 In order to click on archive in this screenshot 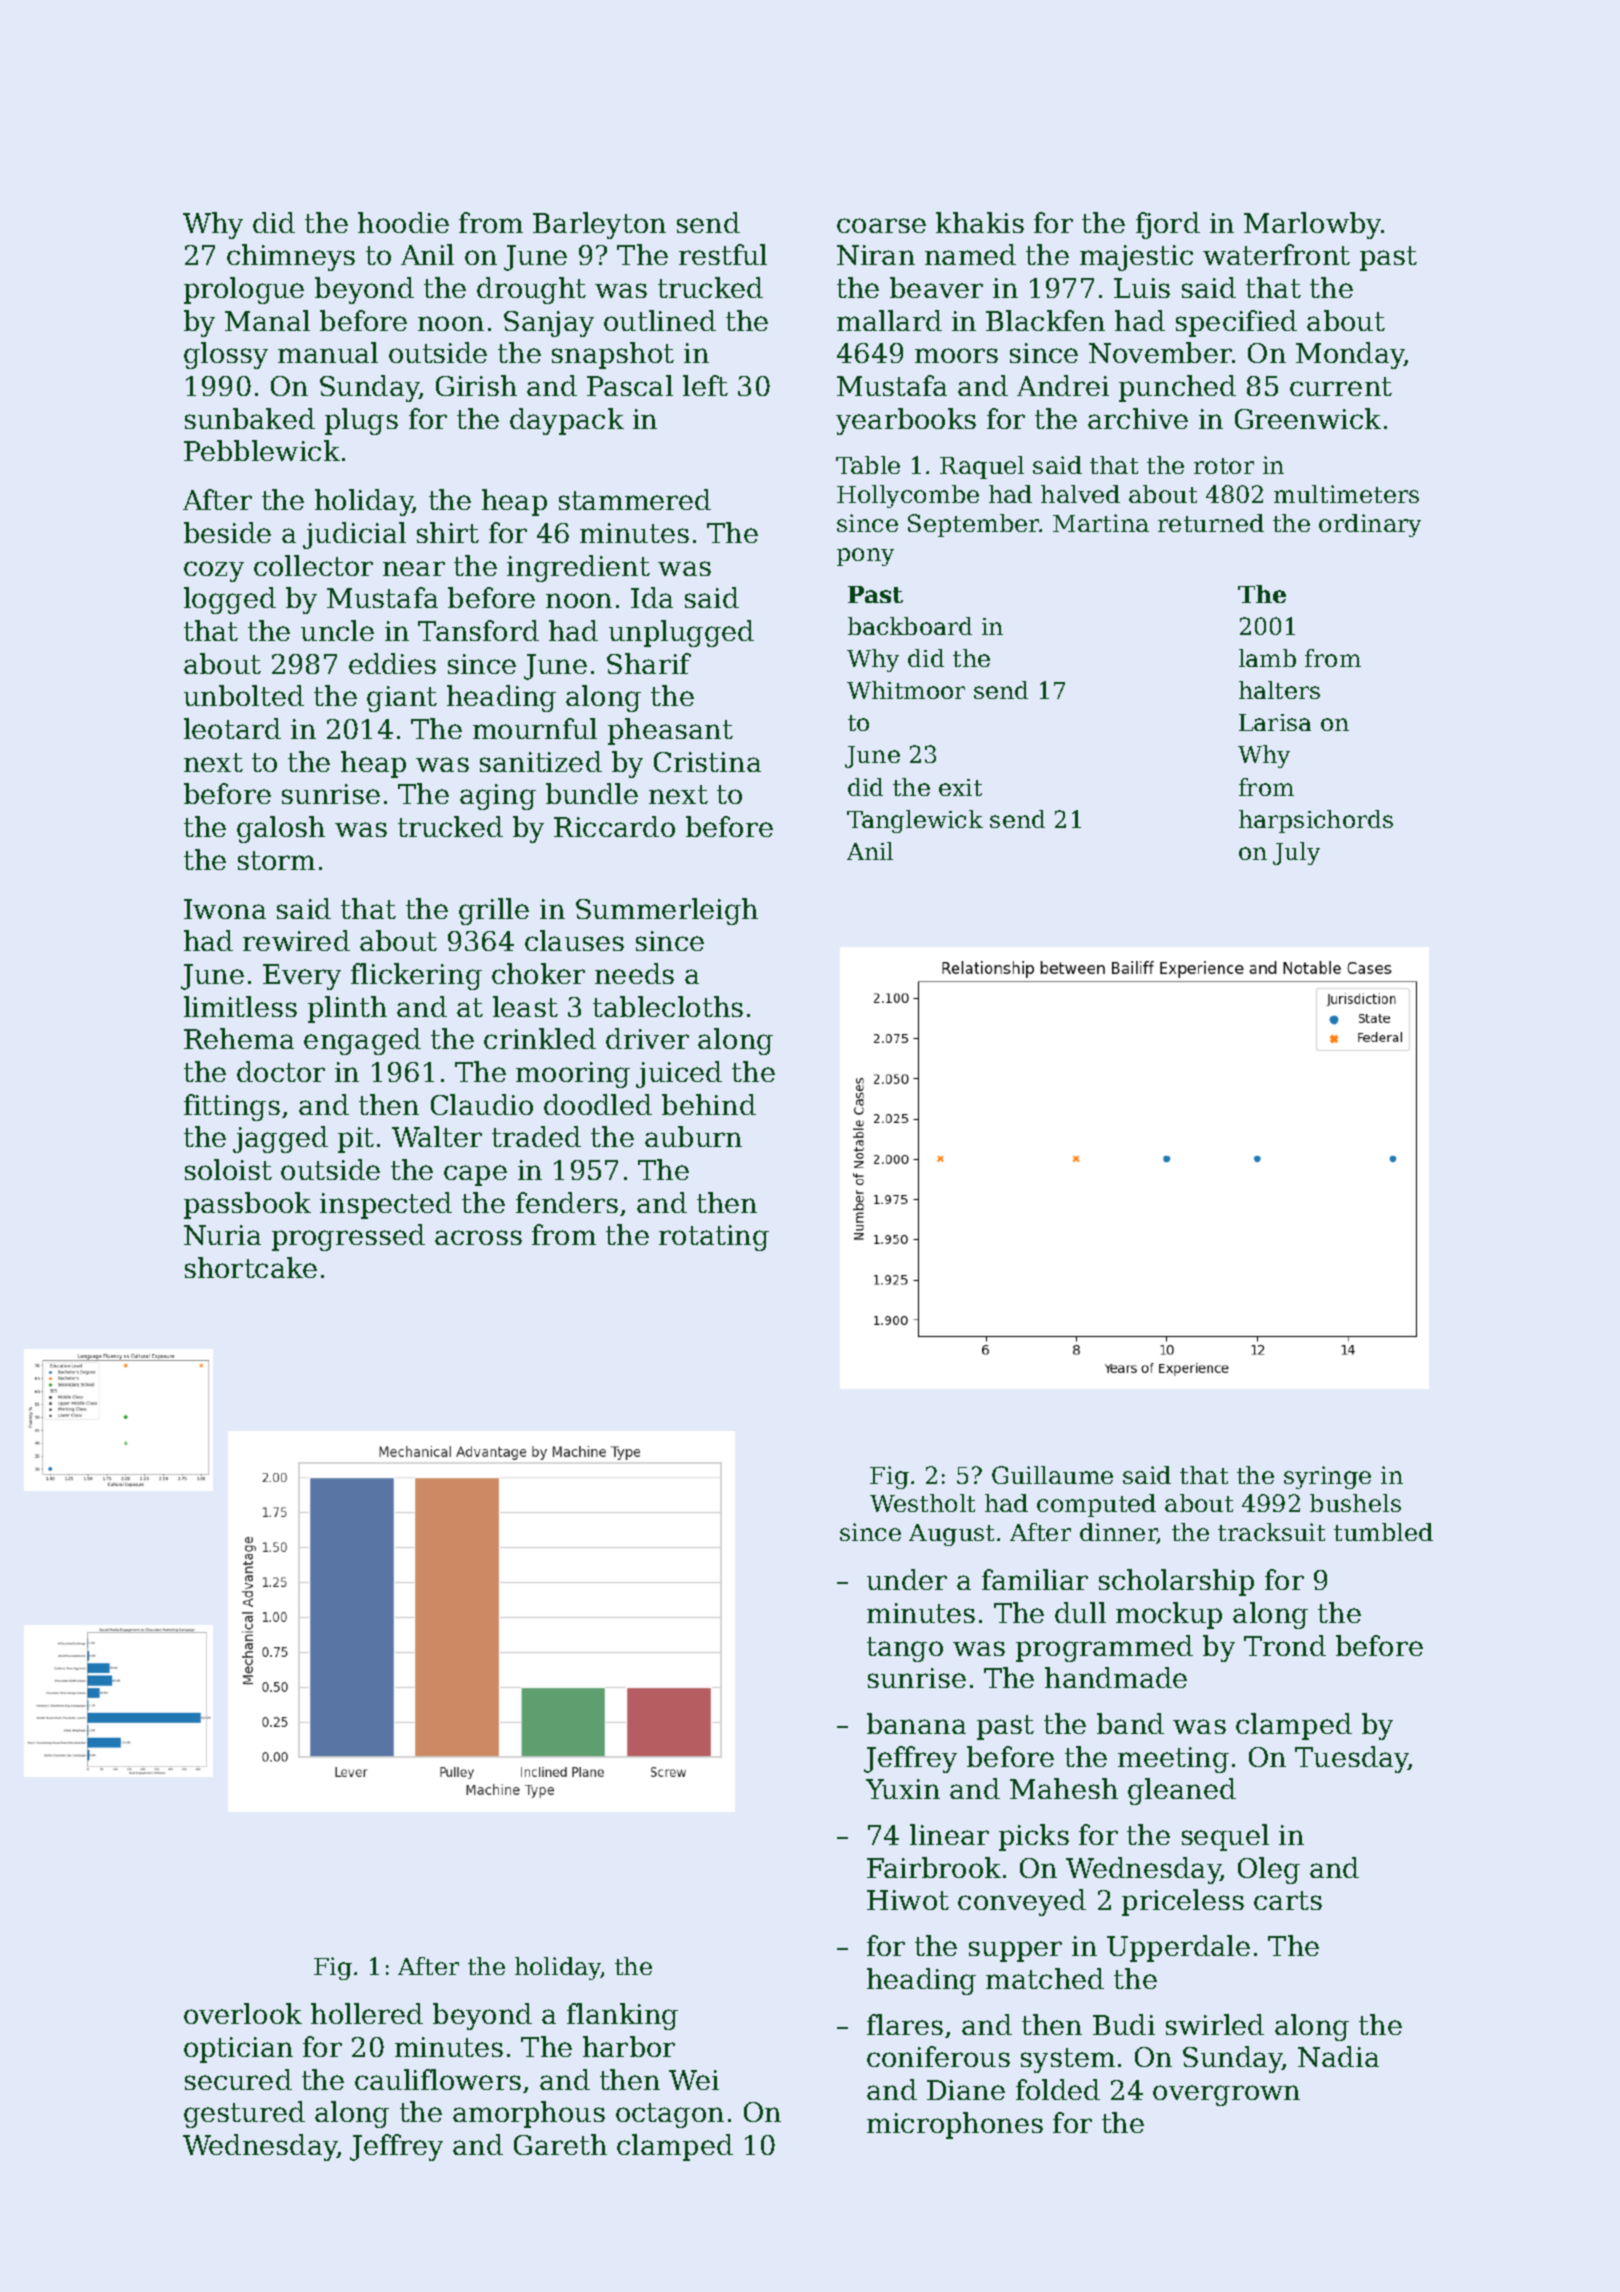, I will do `click(1138, 418)`.
